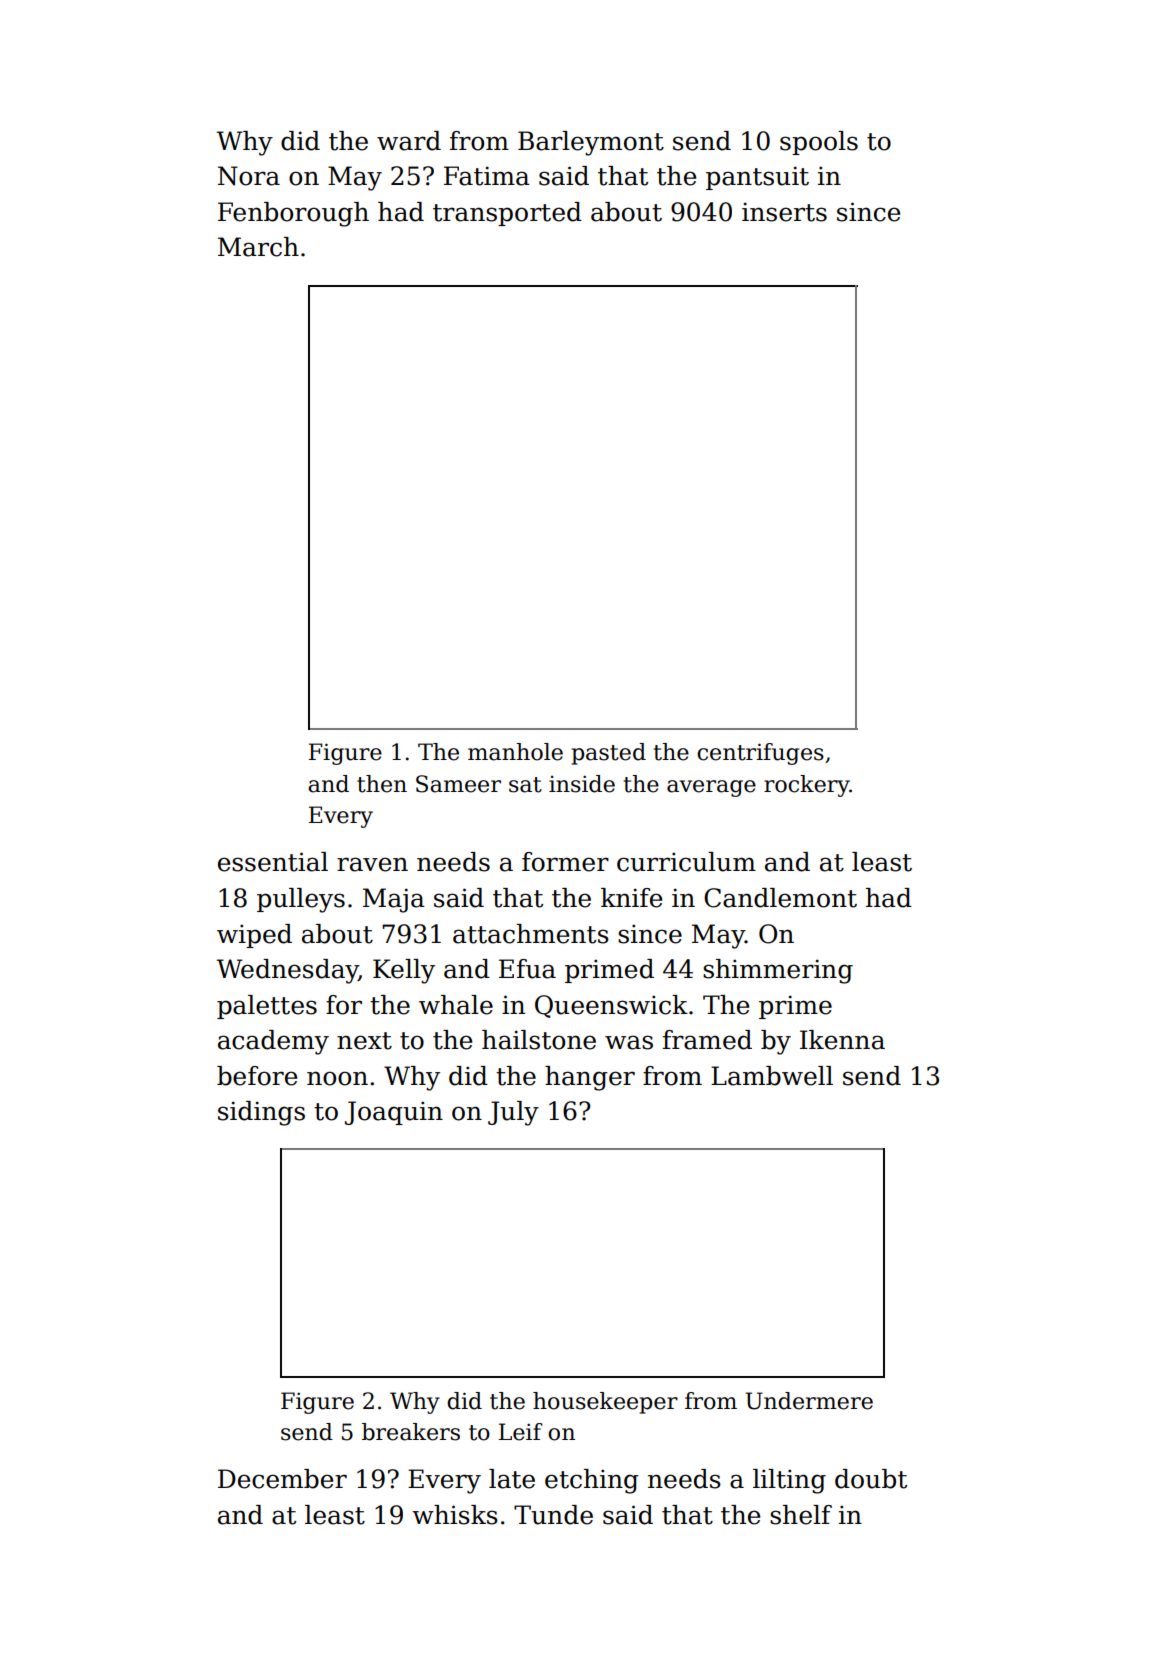  I want to click on spools, so click(819, 143).
